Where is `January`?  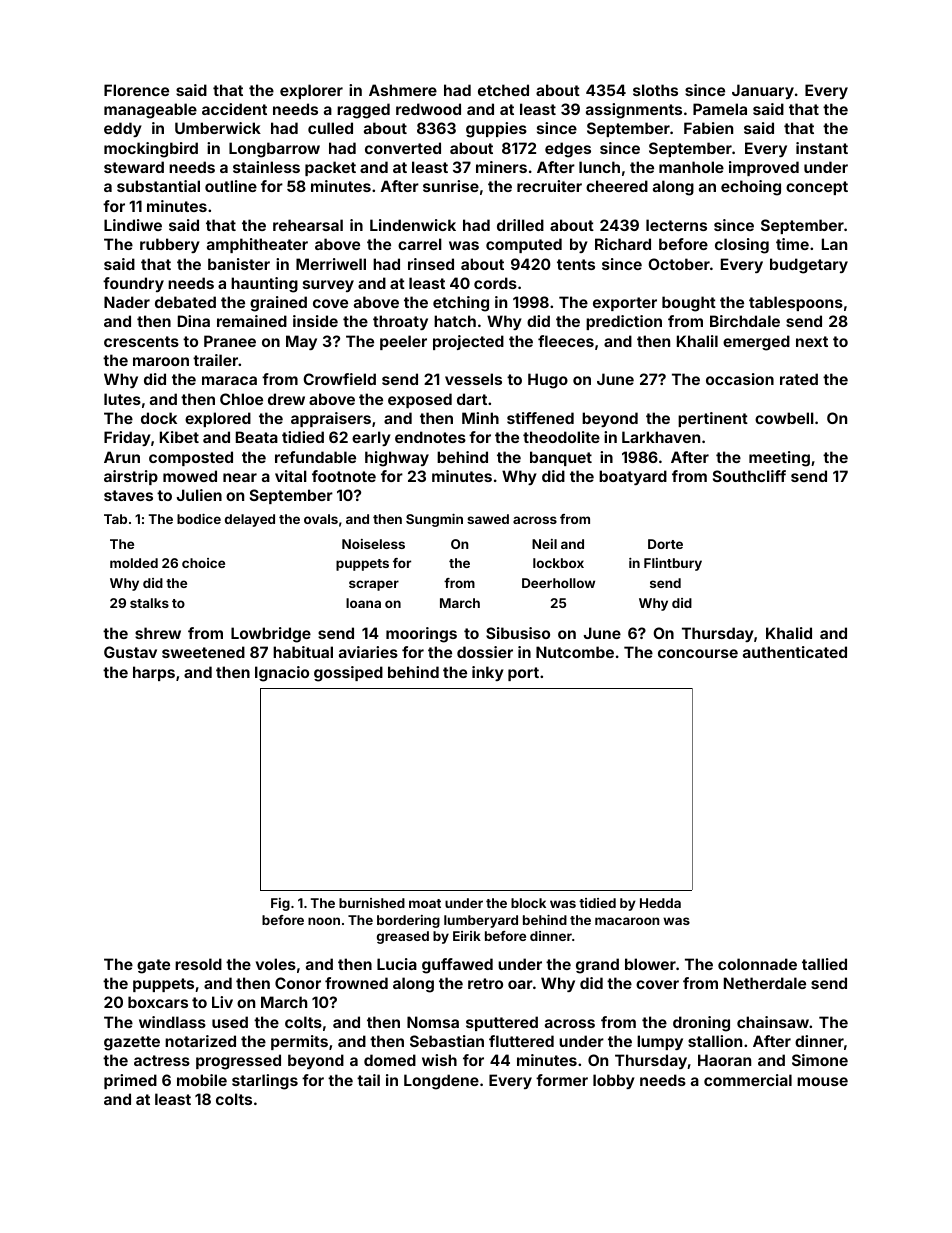
January is located at coordinates (763, 91).
